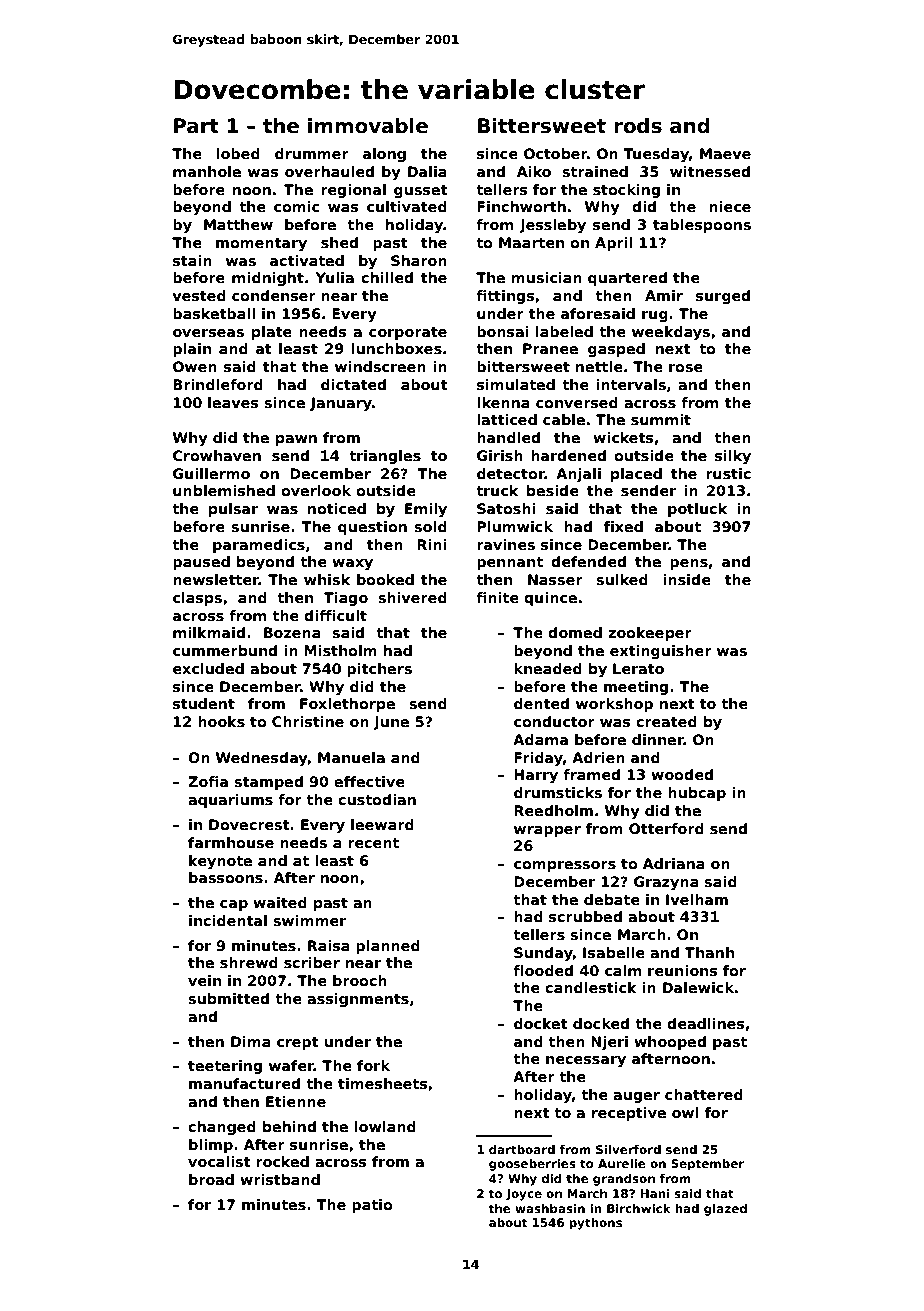  What do you see at coordinates (427, 171) in the screenshot?
I see `Dalia` at bounding box center [427, 171].
